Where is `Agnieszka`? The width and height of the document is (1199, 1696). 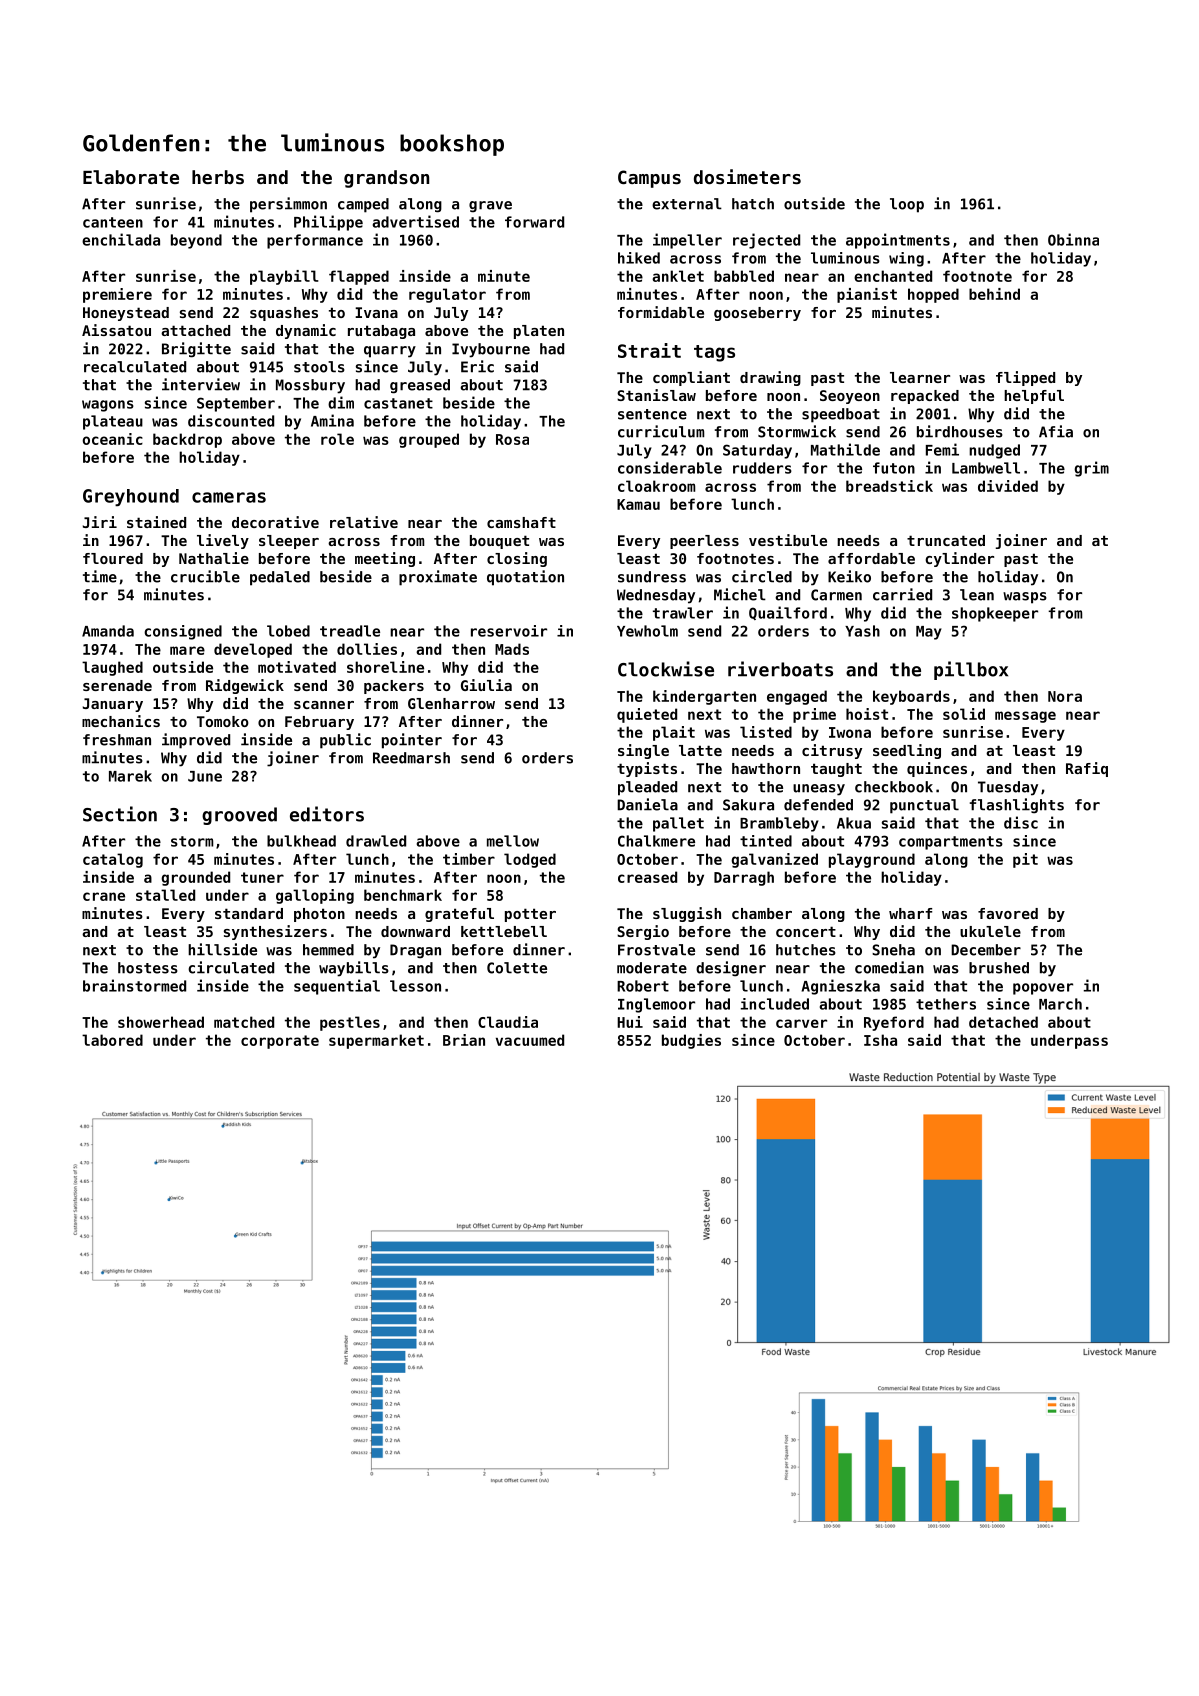
Agnieszka is located at coordinates (841, 987).
